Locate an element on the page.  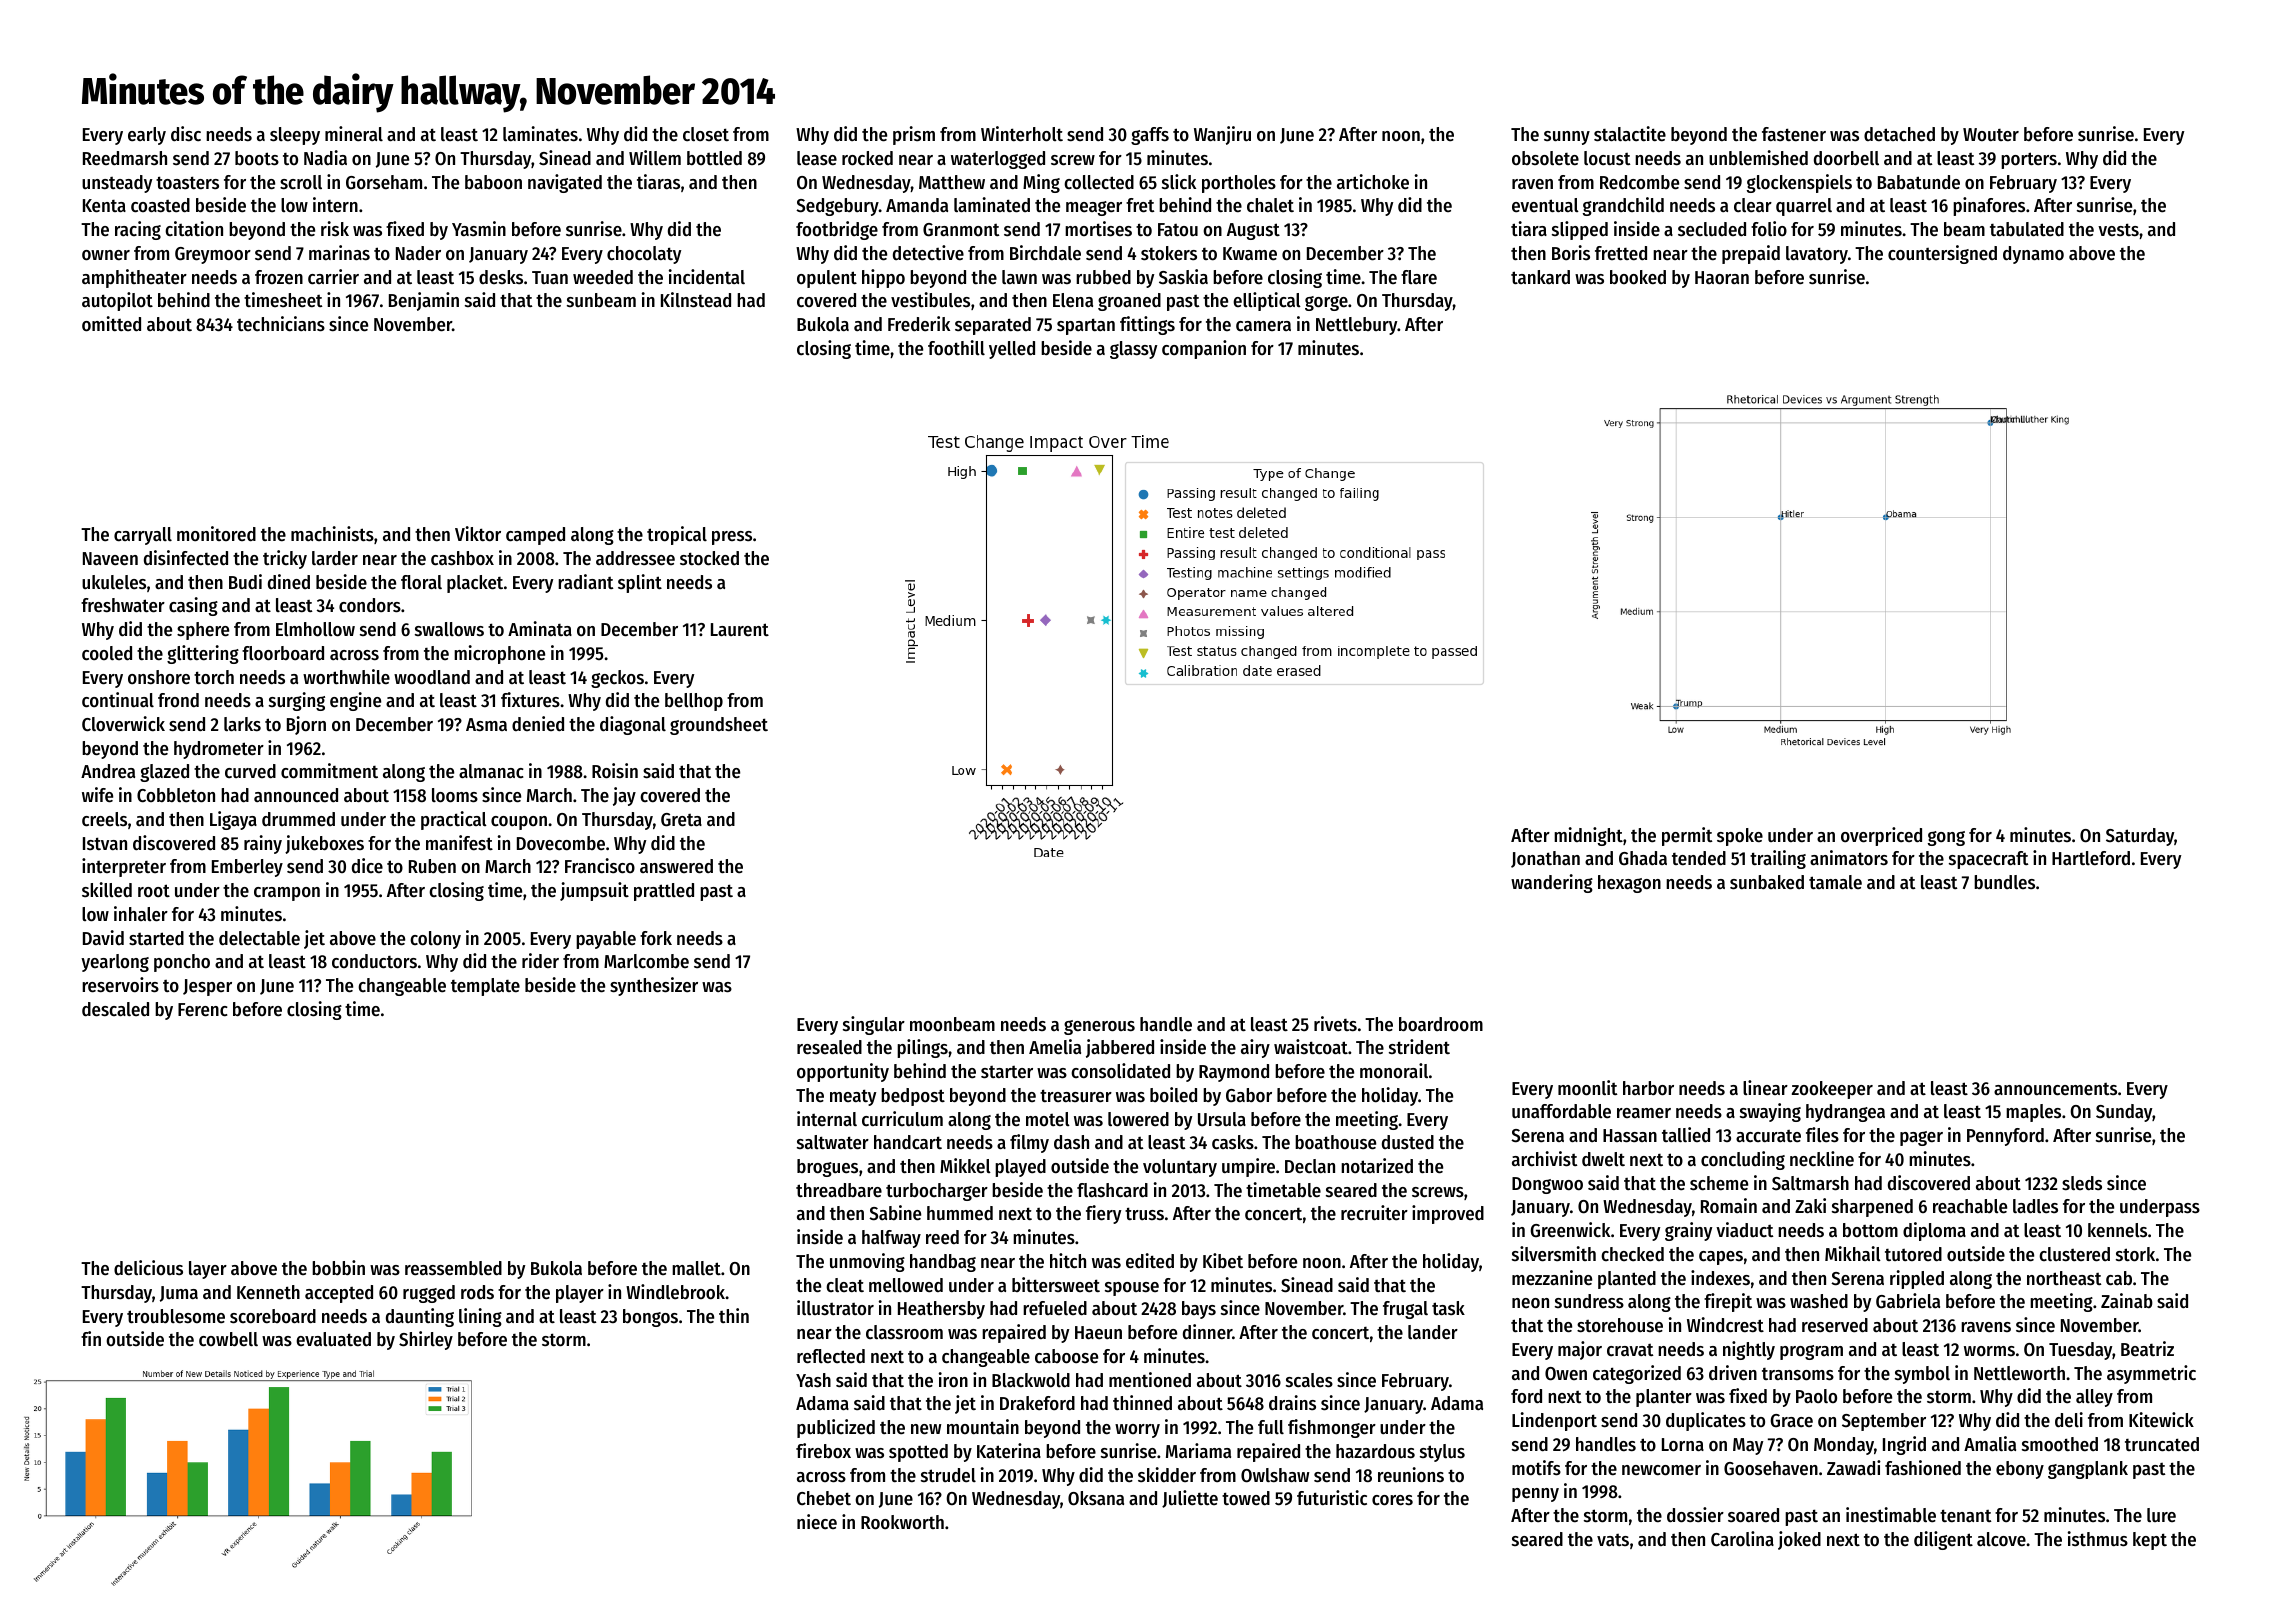
midnight is located at coordinates (1588, 836).
